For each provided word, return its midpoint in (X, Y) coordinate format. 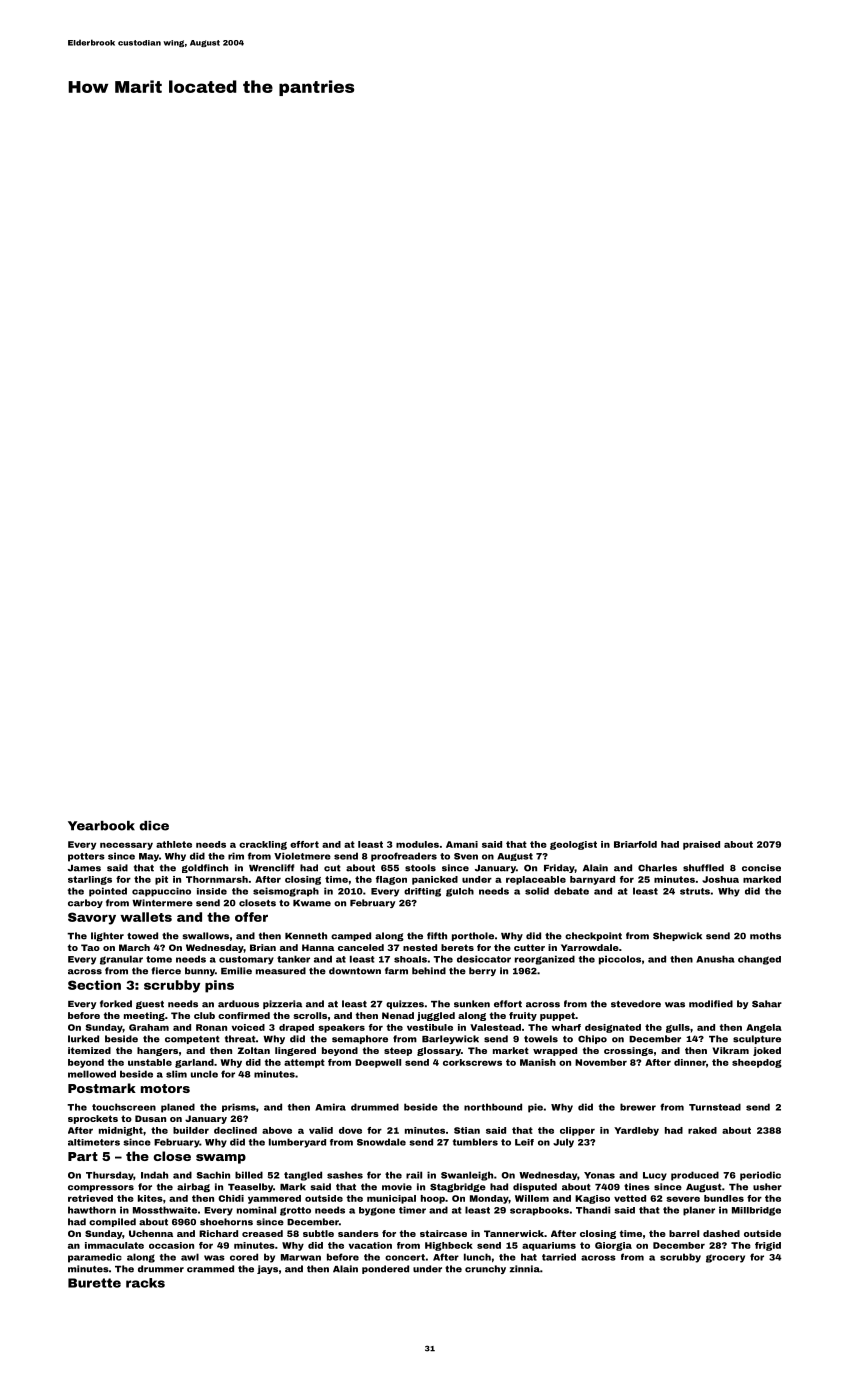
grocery (725, 1258)
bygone (377, 1211)
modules (417, 844)
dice (154, 826)
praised (701, 845)
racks (145, 1283)
